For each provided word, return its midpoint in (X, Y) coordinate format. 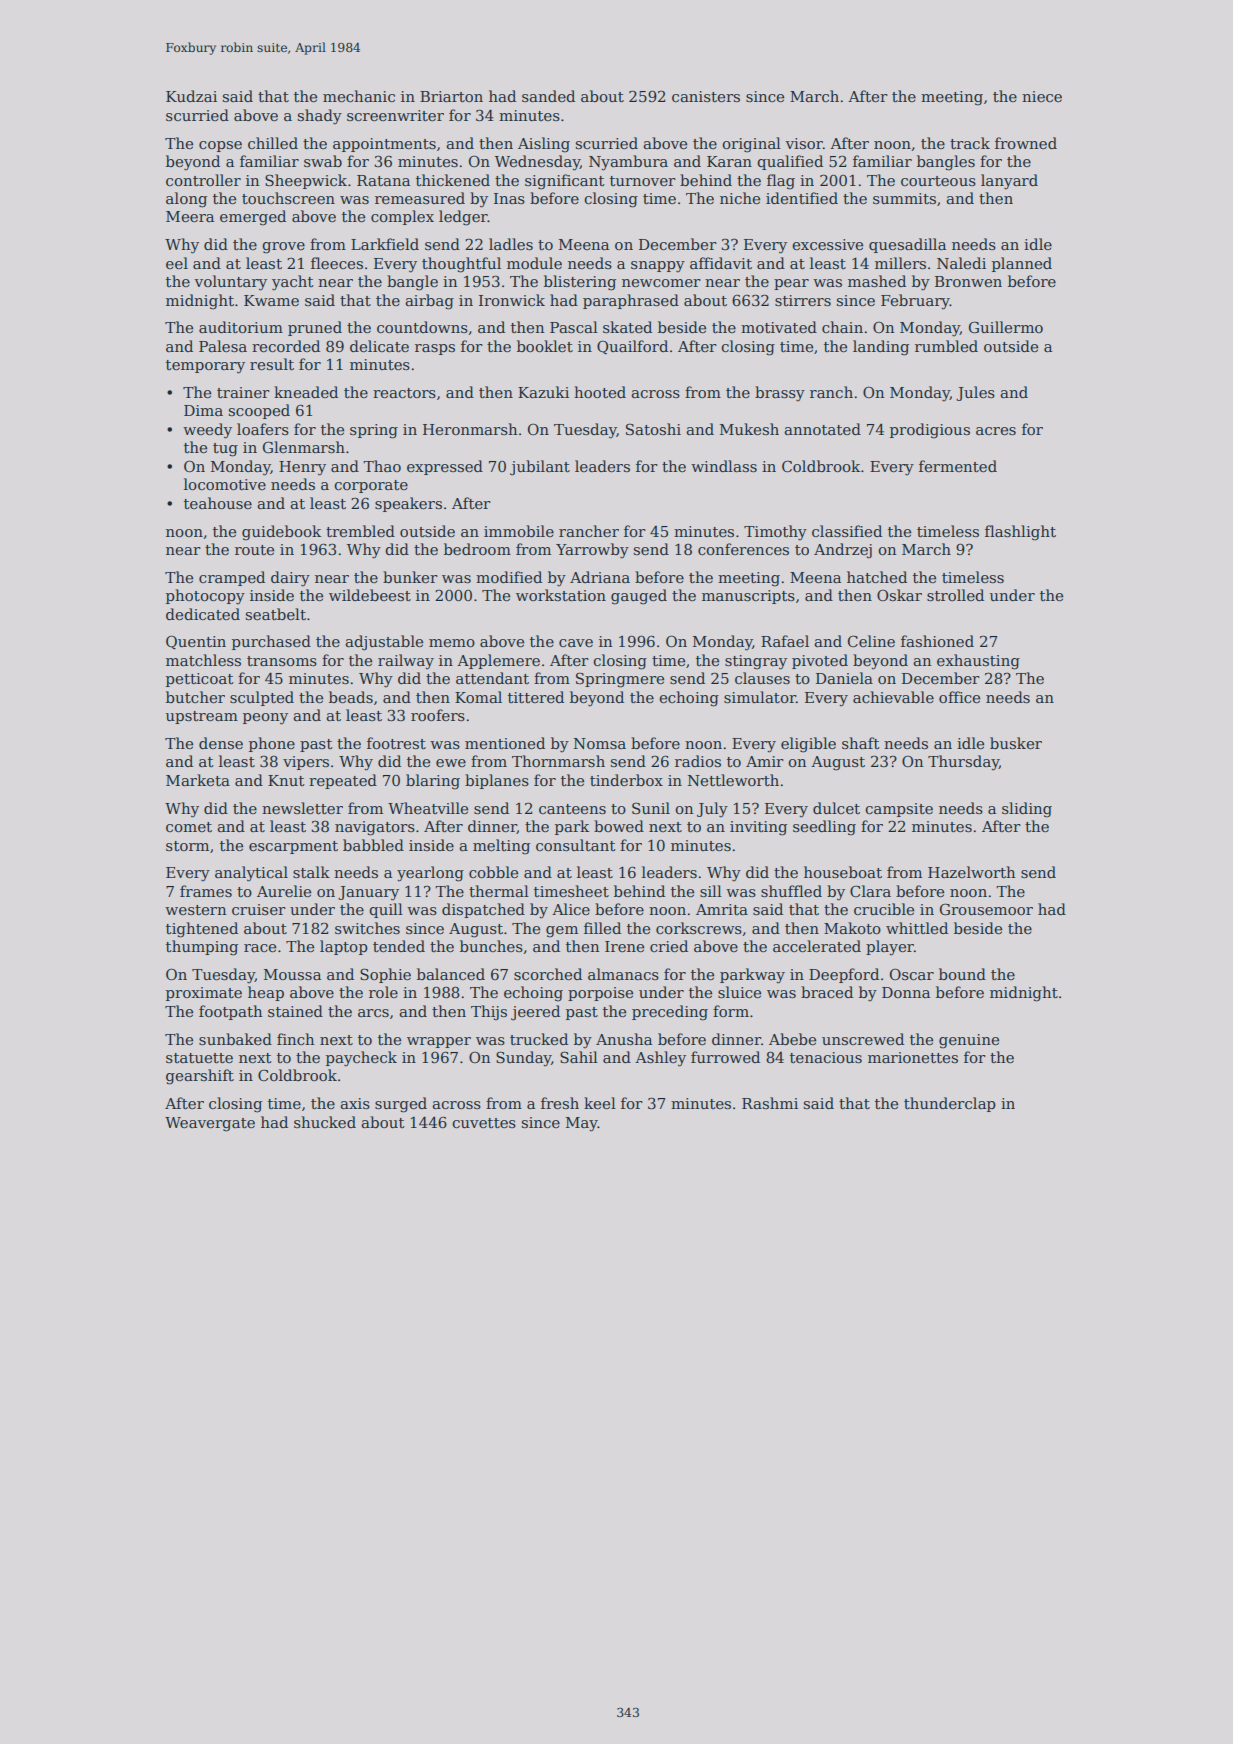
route (254, 550)
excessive (827, 244)
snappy (658, 267)
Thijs (489, 1013)
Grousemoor (986, 909)
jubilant (540, 468)
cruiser (259, 909)
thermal (499, 891)
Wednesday (537, 163)
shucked (325, 1122)
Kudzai (191, 96)
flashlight (1020, 533)
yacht (293, 283)
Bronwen (968, 281)
